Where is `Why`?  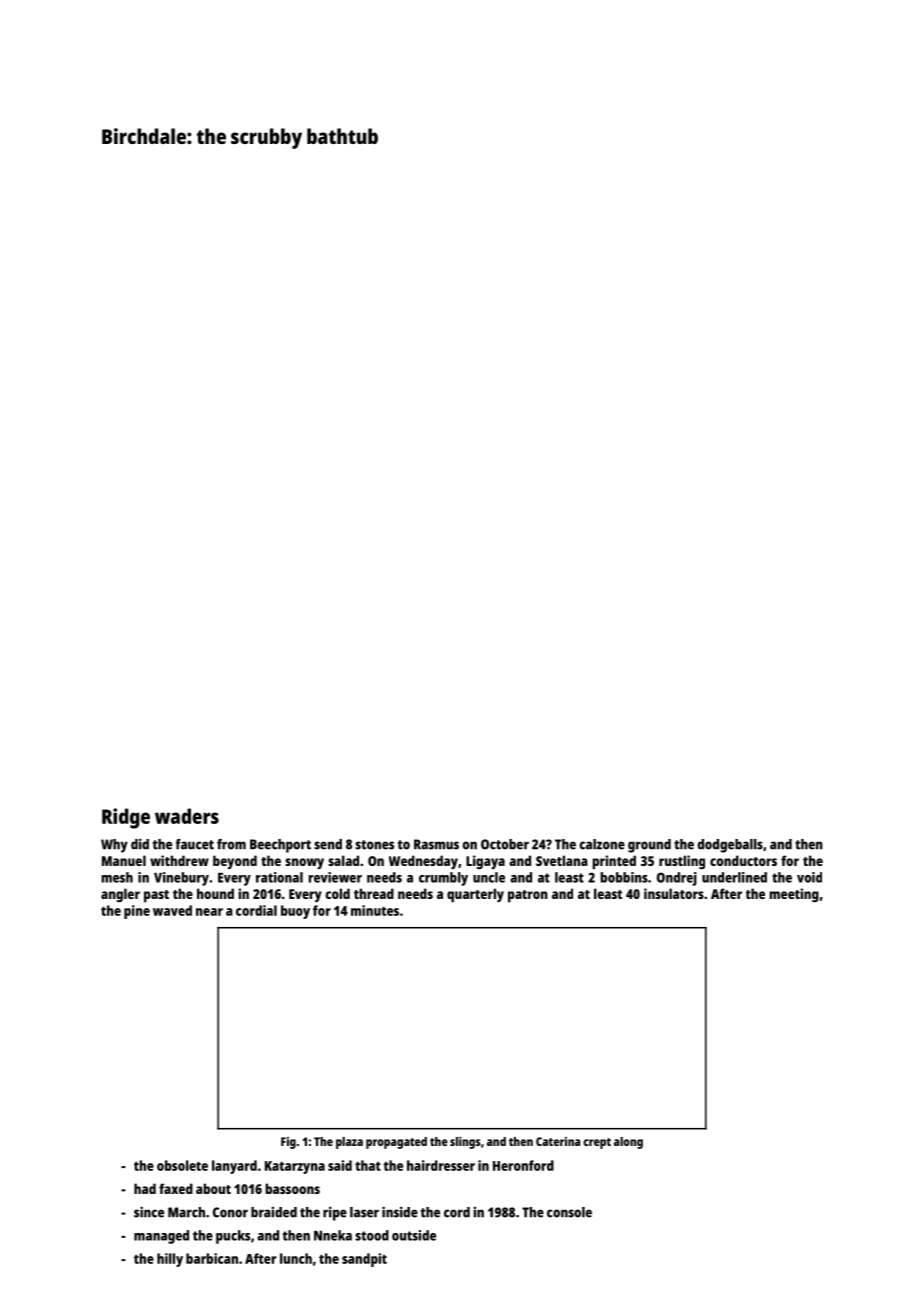 Why is located at coordinates (114, 846).
